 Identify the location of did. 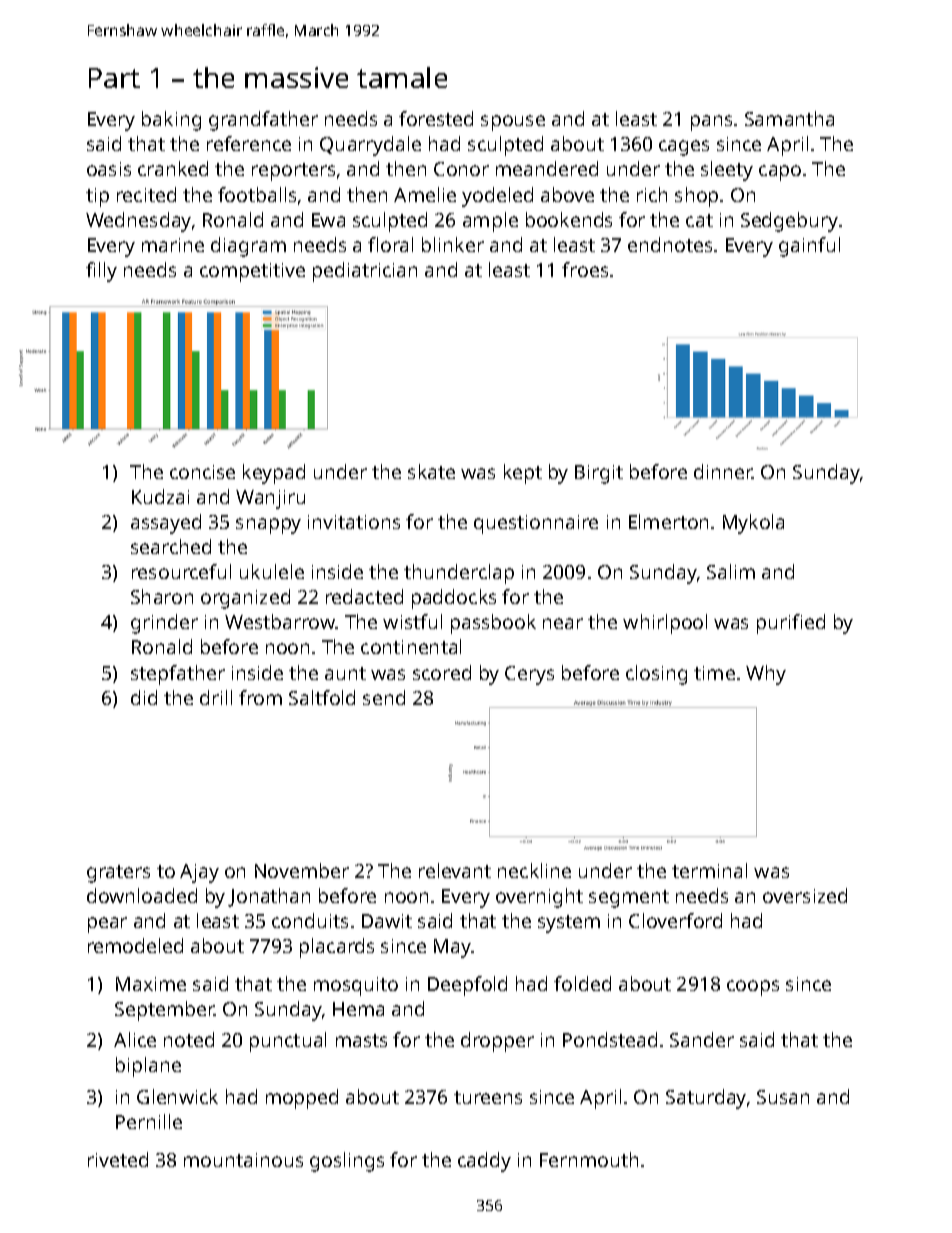
(144, 697).
